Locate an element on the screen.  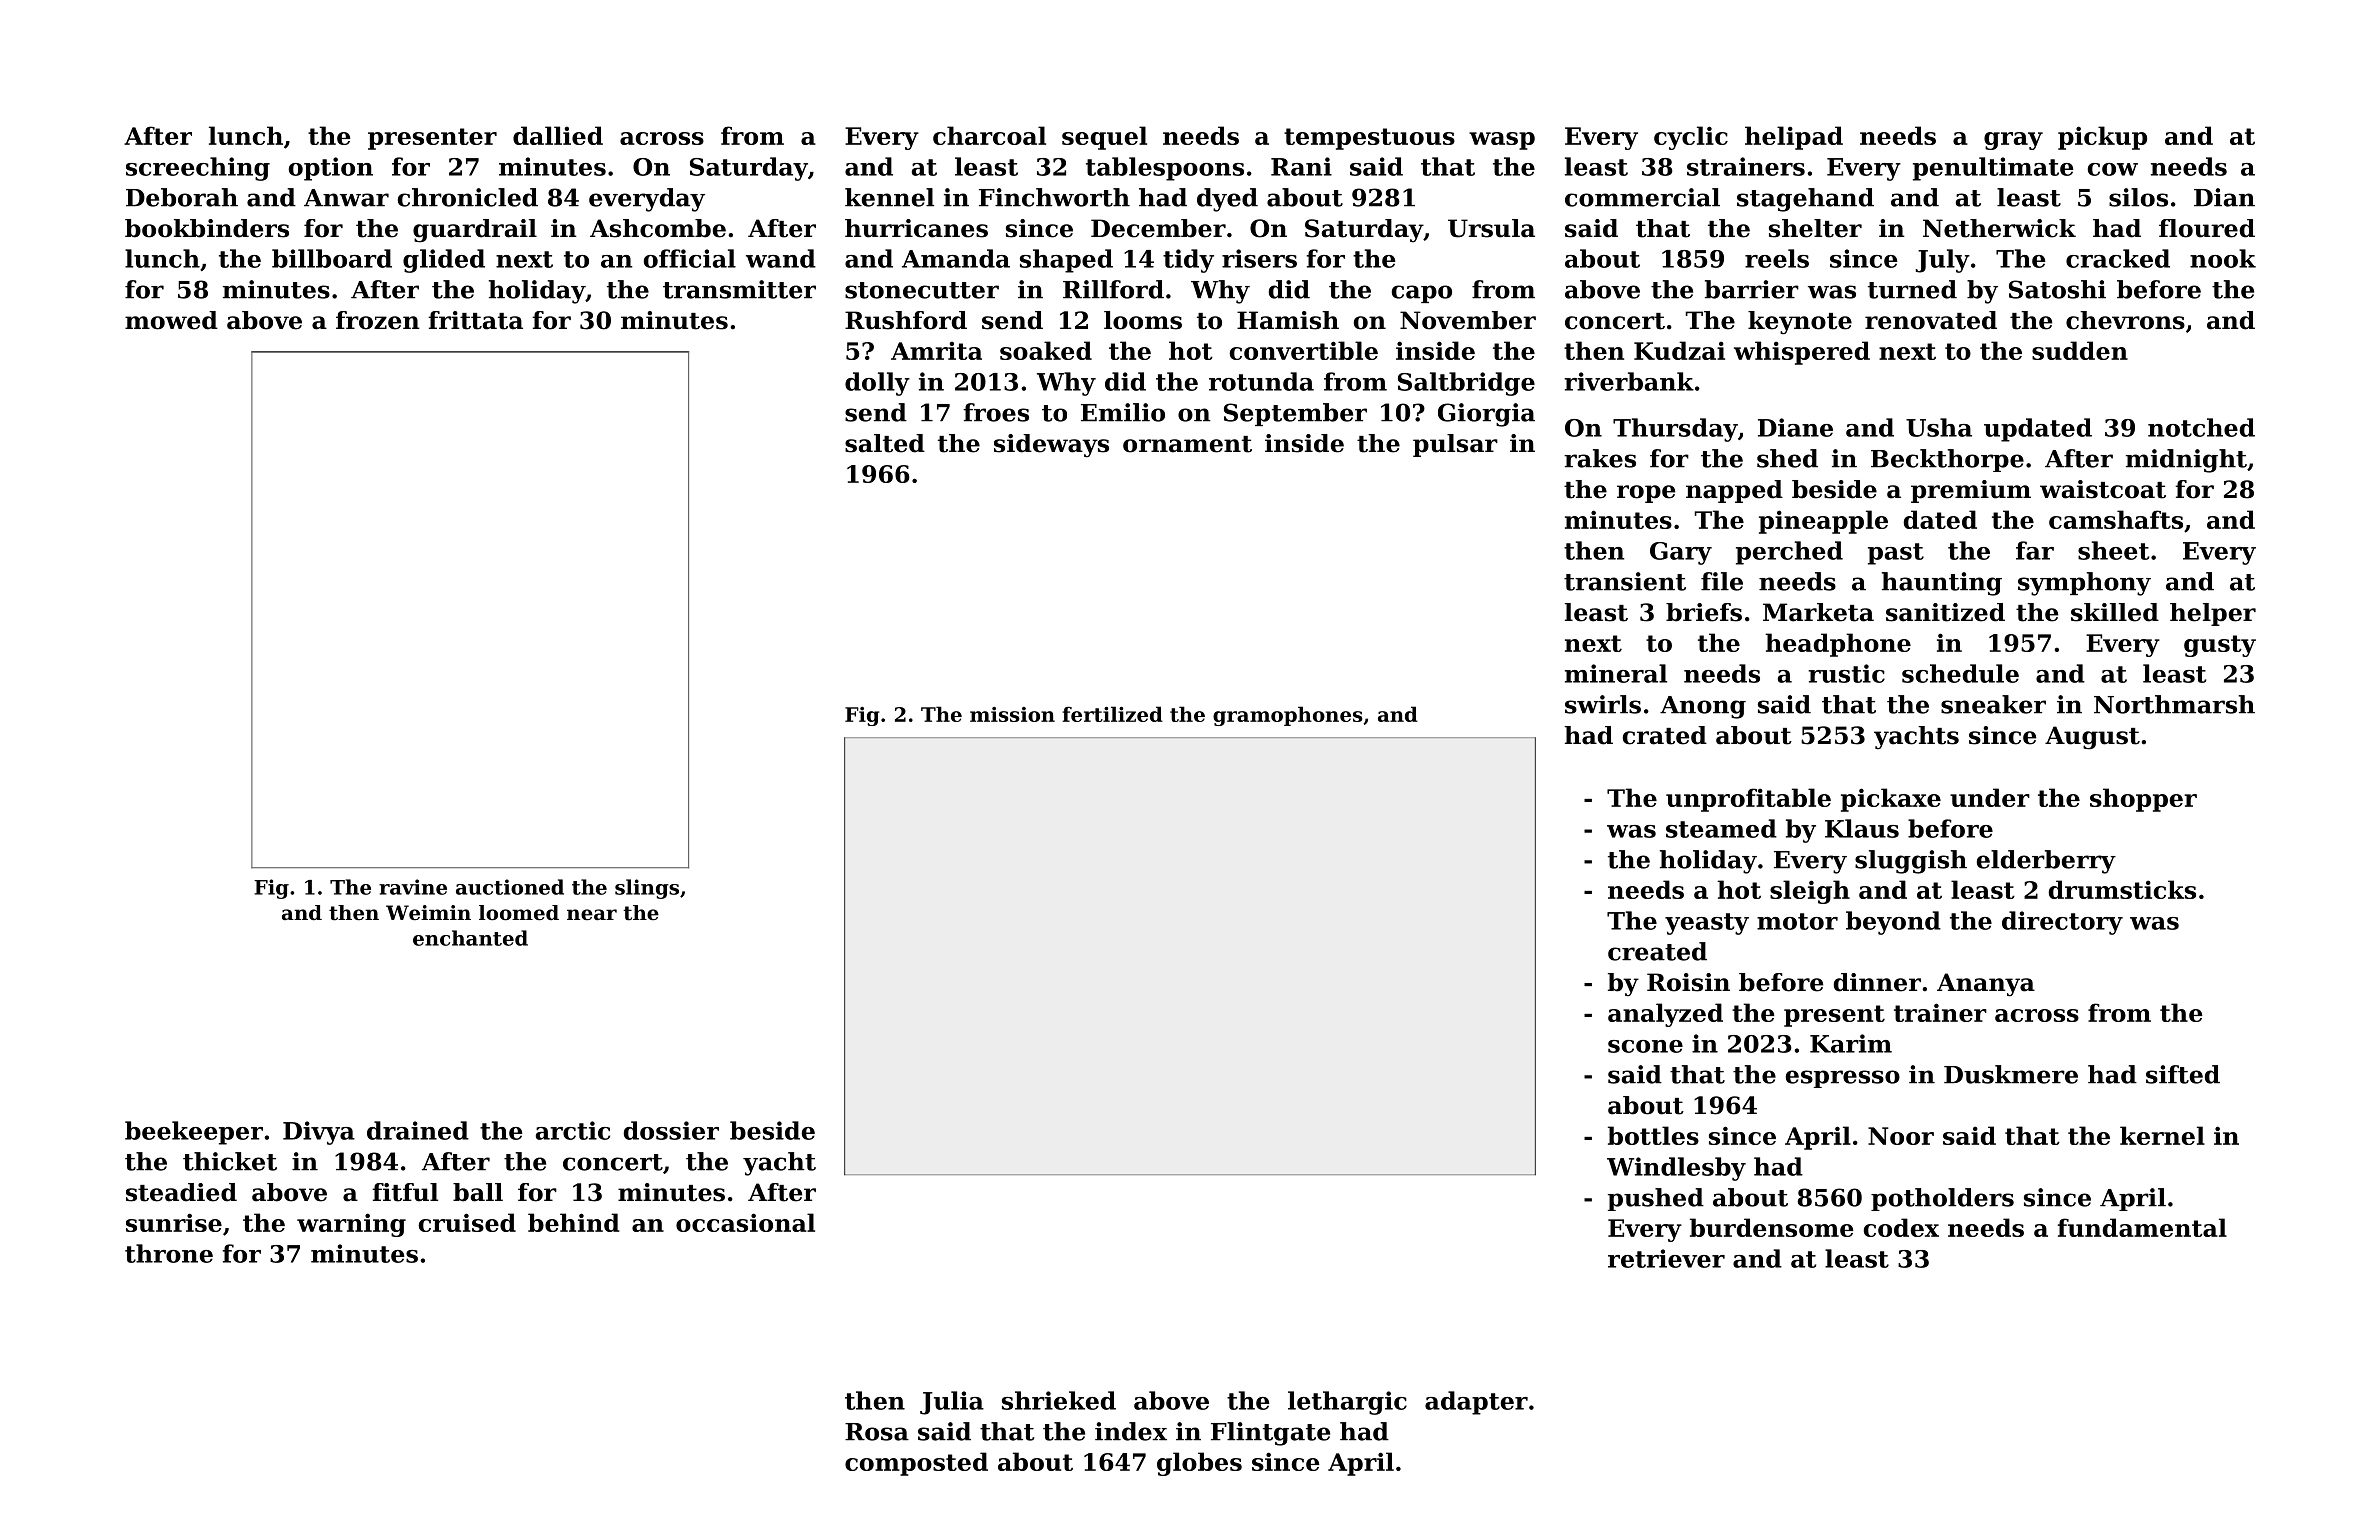
slings is located at coordinates (647, 889).
